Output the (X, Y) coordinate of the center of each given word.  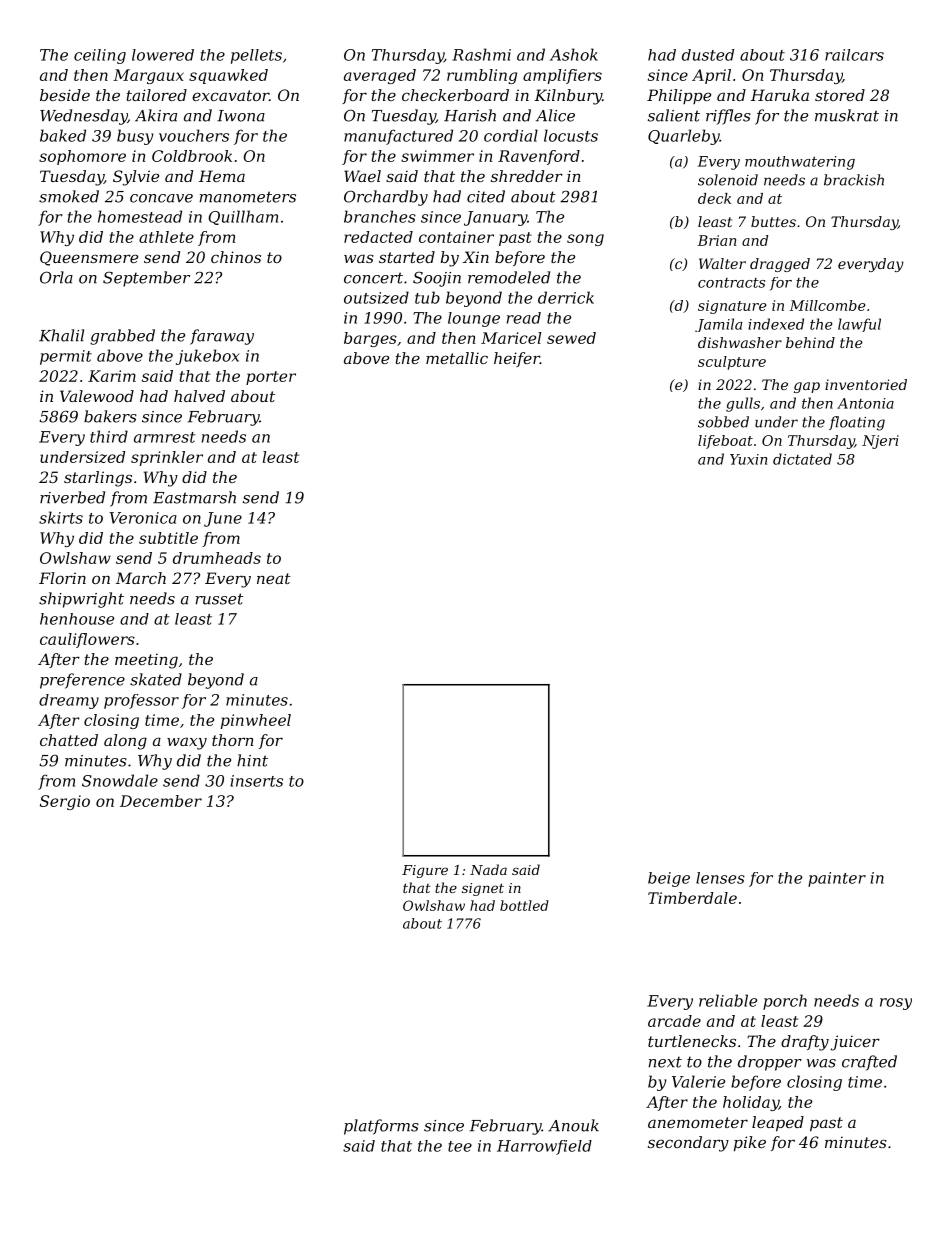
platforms (381, 1127)
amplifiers (562, 76)
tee (460, 1146)
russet (219, 599)
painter (837, 879)
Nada (488, 869)
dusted (708, 55)
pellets (256, 56)
